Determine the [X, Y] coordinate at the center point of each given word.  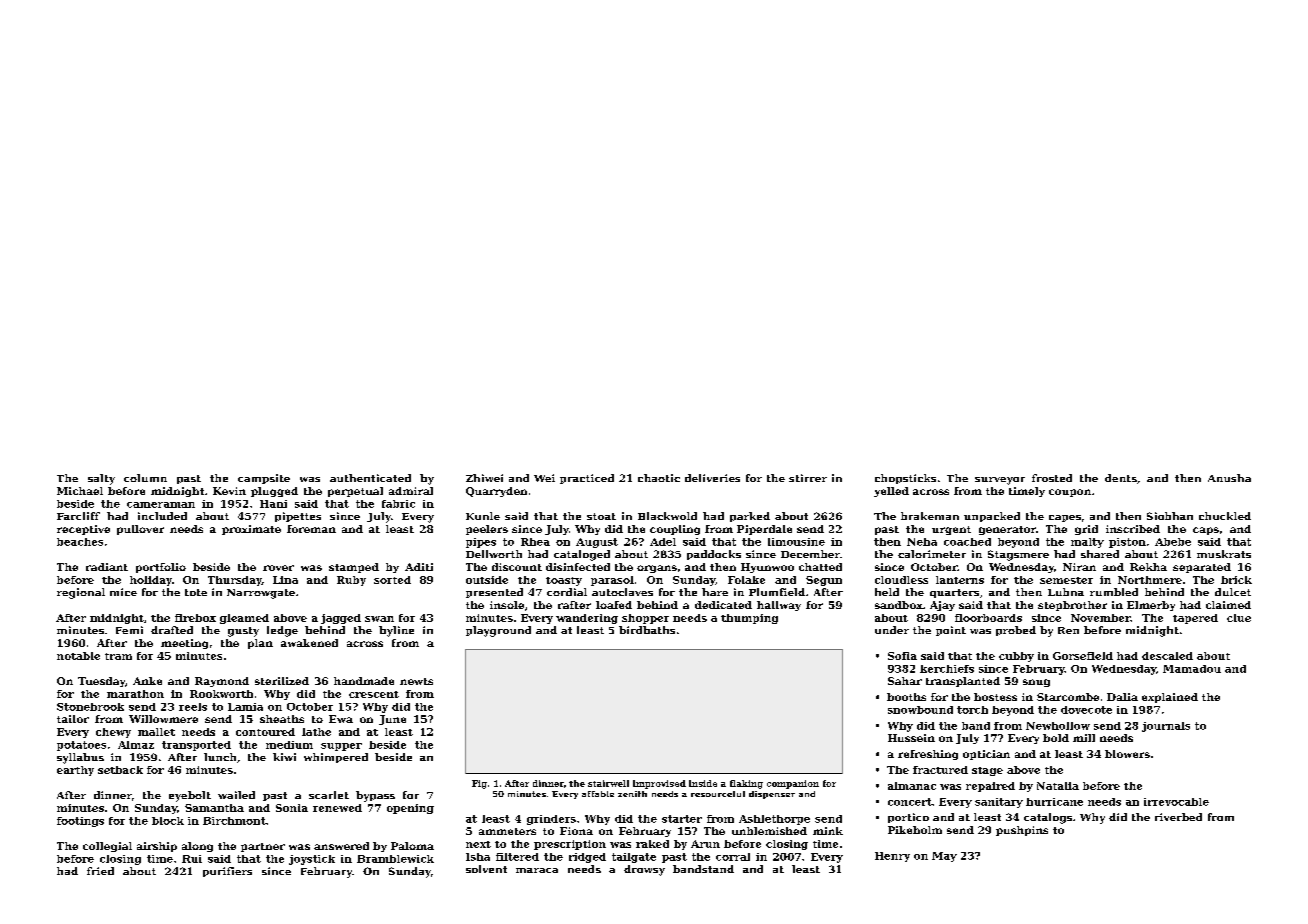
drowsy [644, 870]
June [392, 720]
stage [987, 771]
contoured [265, 732]
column [145, 478]
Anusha [1229, 478]
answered [341, 846]
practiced [587, 479]
